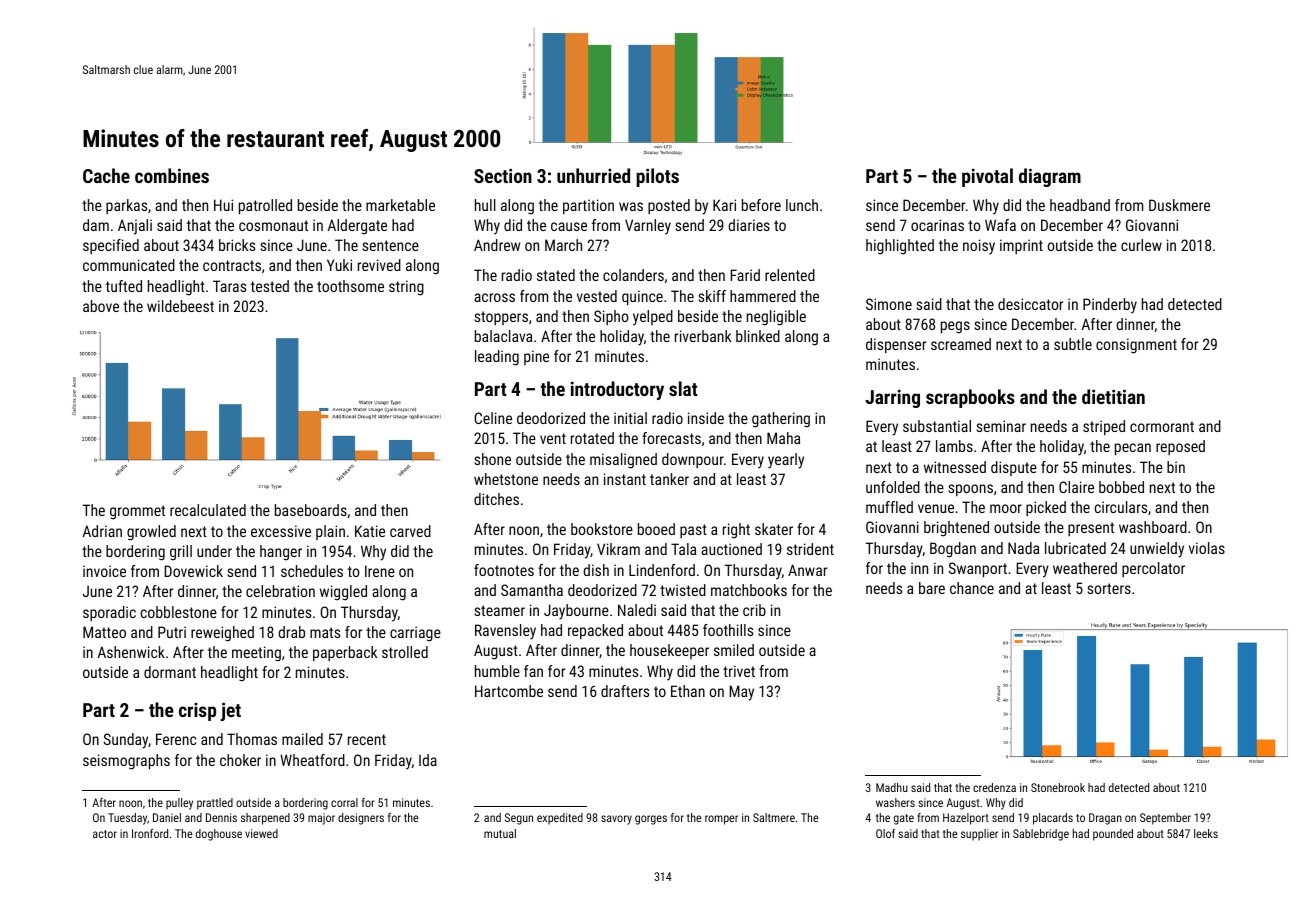 The image size is (1308, 924). Describe the element at coordinates (1136, 346) in the screenshot. I see `consignment` at that location.
